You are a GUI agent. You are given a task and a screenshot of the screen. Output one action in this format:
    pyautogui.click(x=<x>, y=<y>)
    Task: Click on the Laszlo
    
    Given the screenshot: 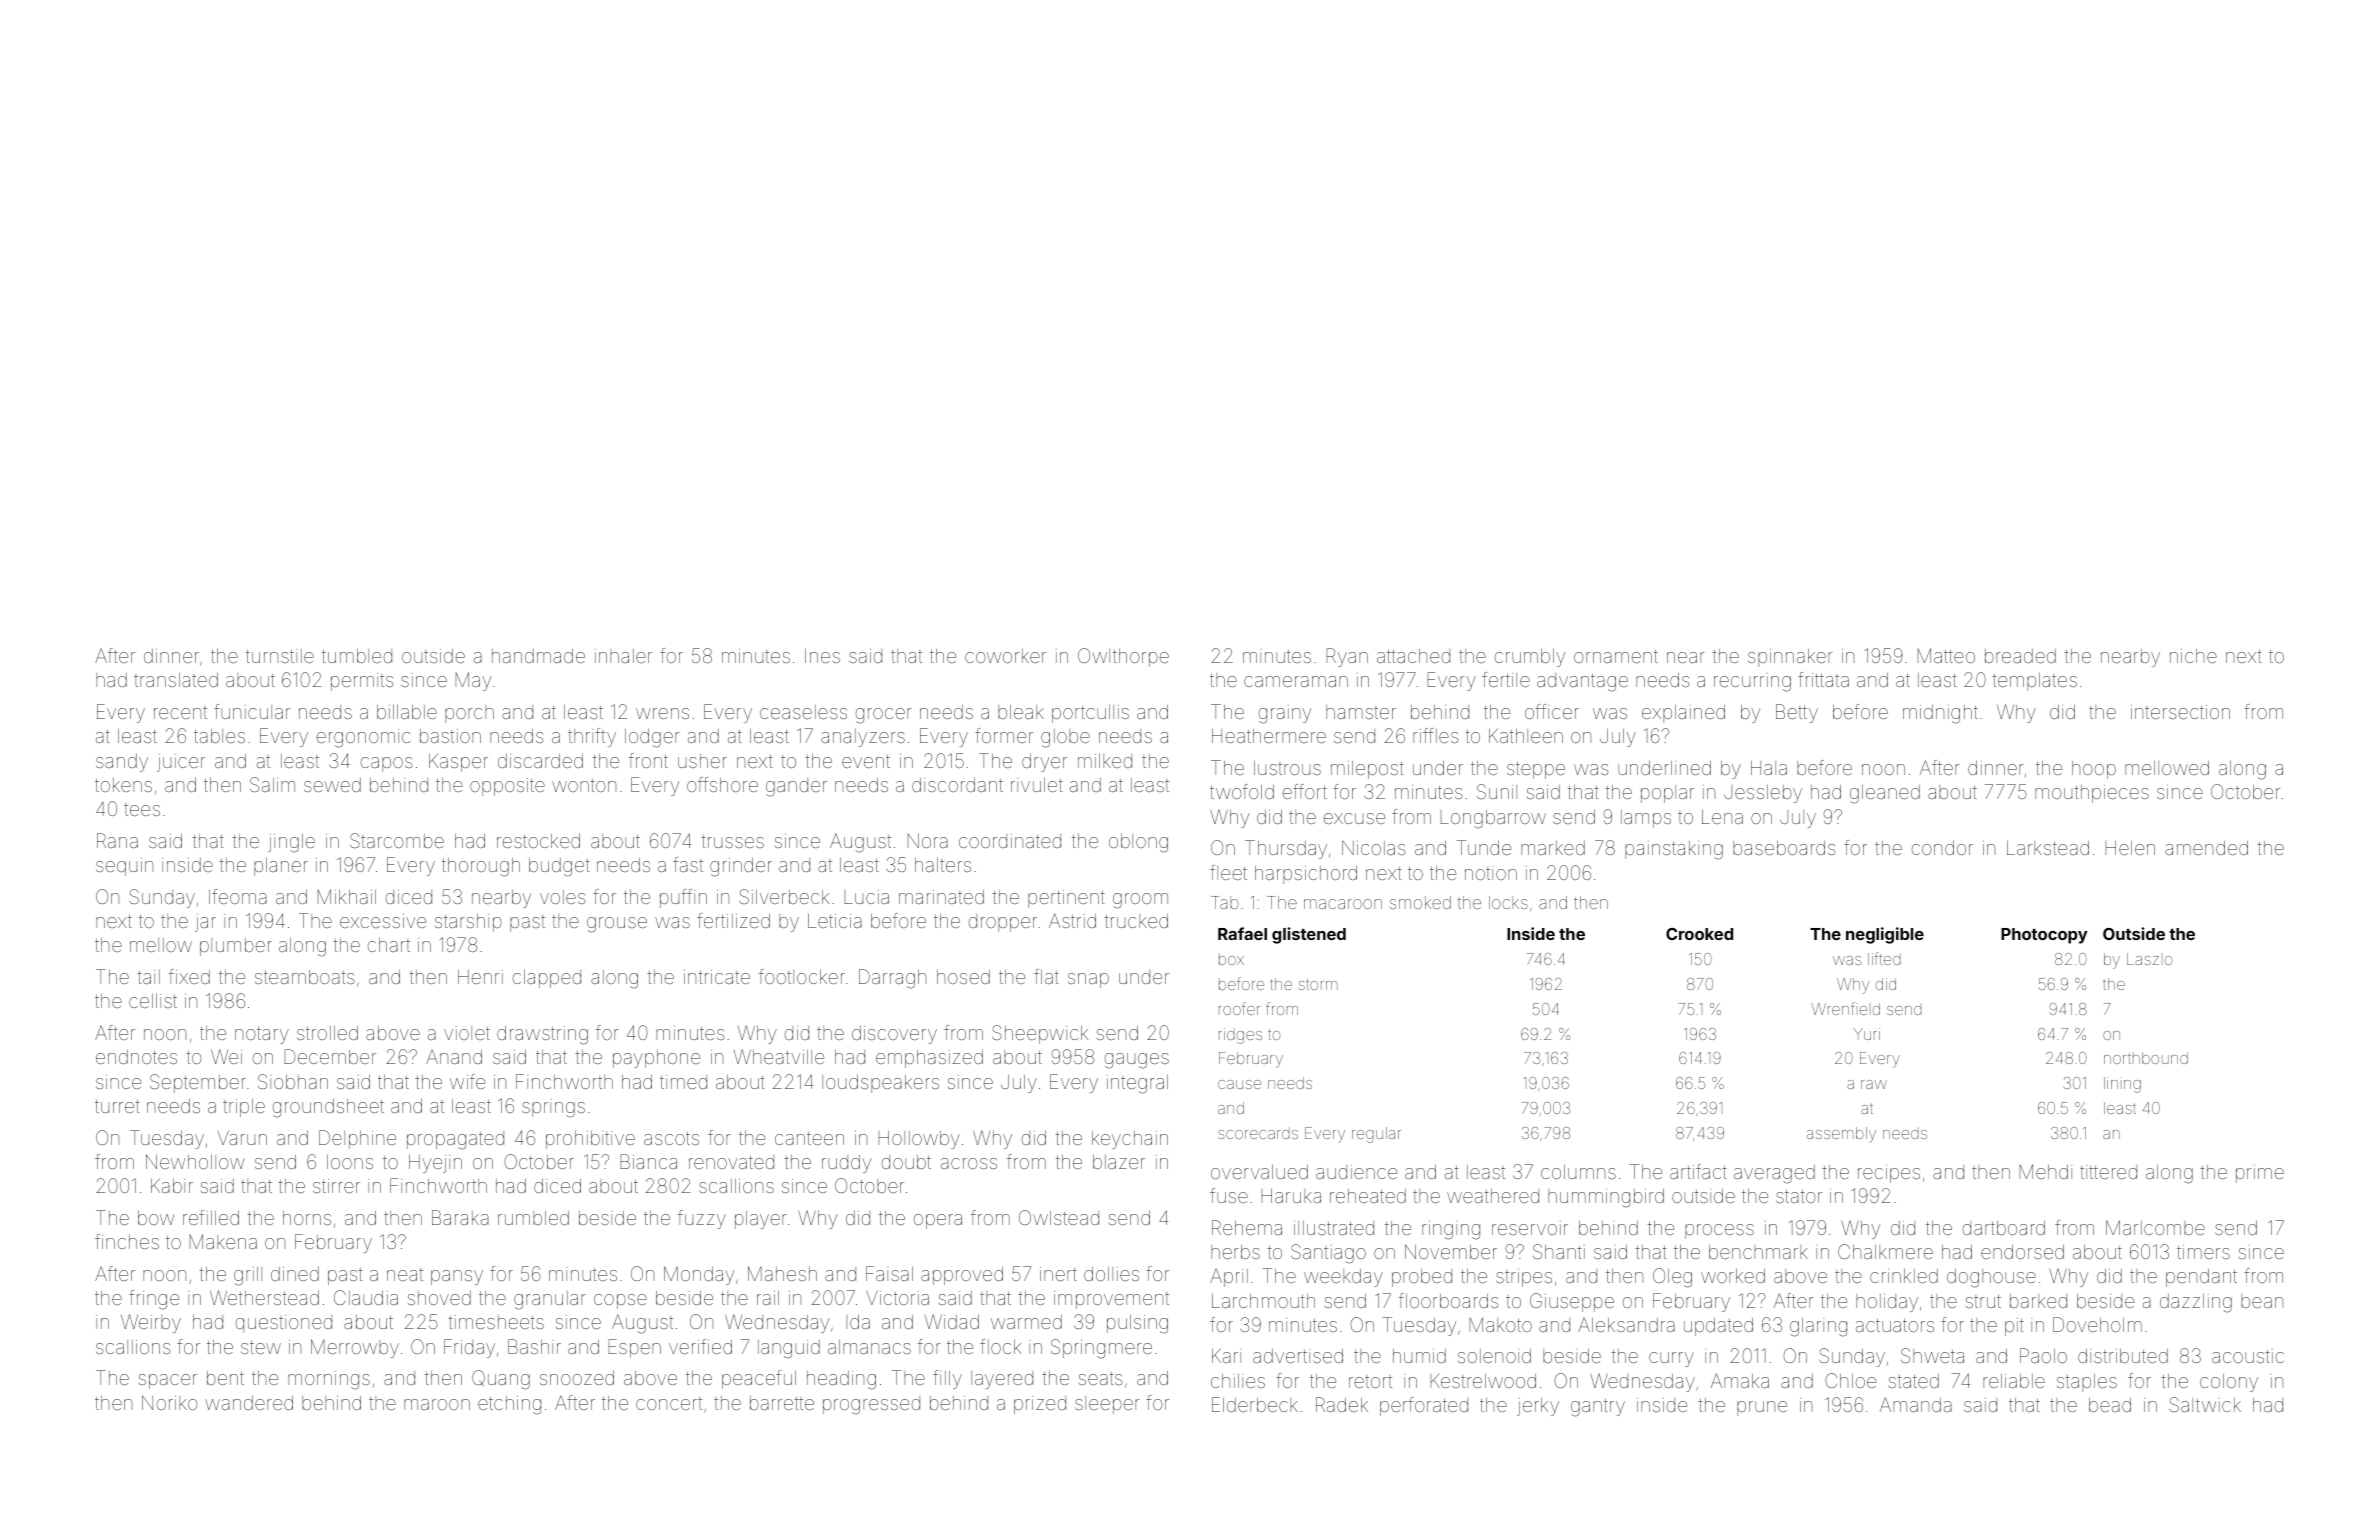 What is the action you would take?
    pyautogui.click(x=2150, y=959)
